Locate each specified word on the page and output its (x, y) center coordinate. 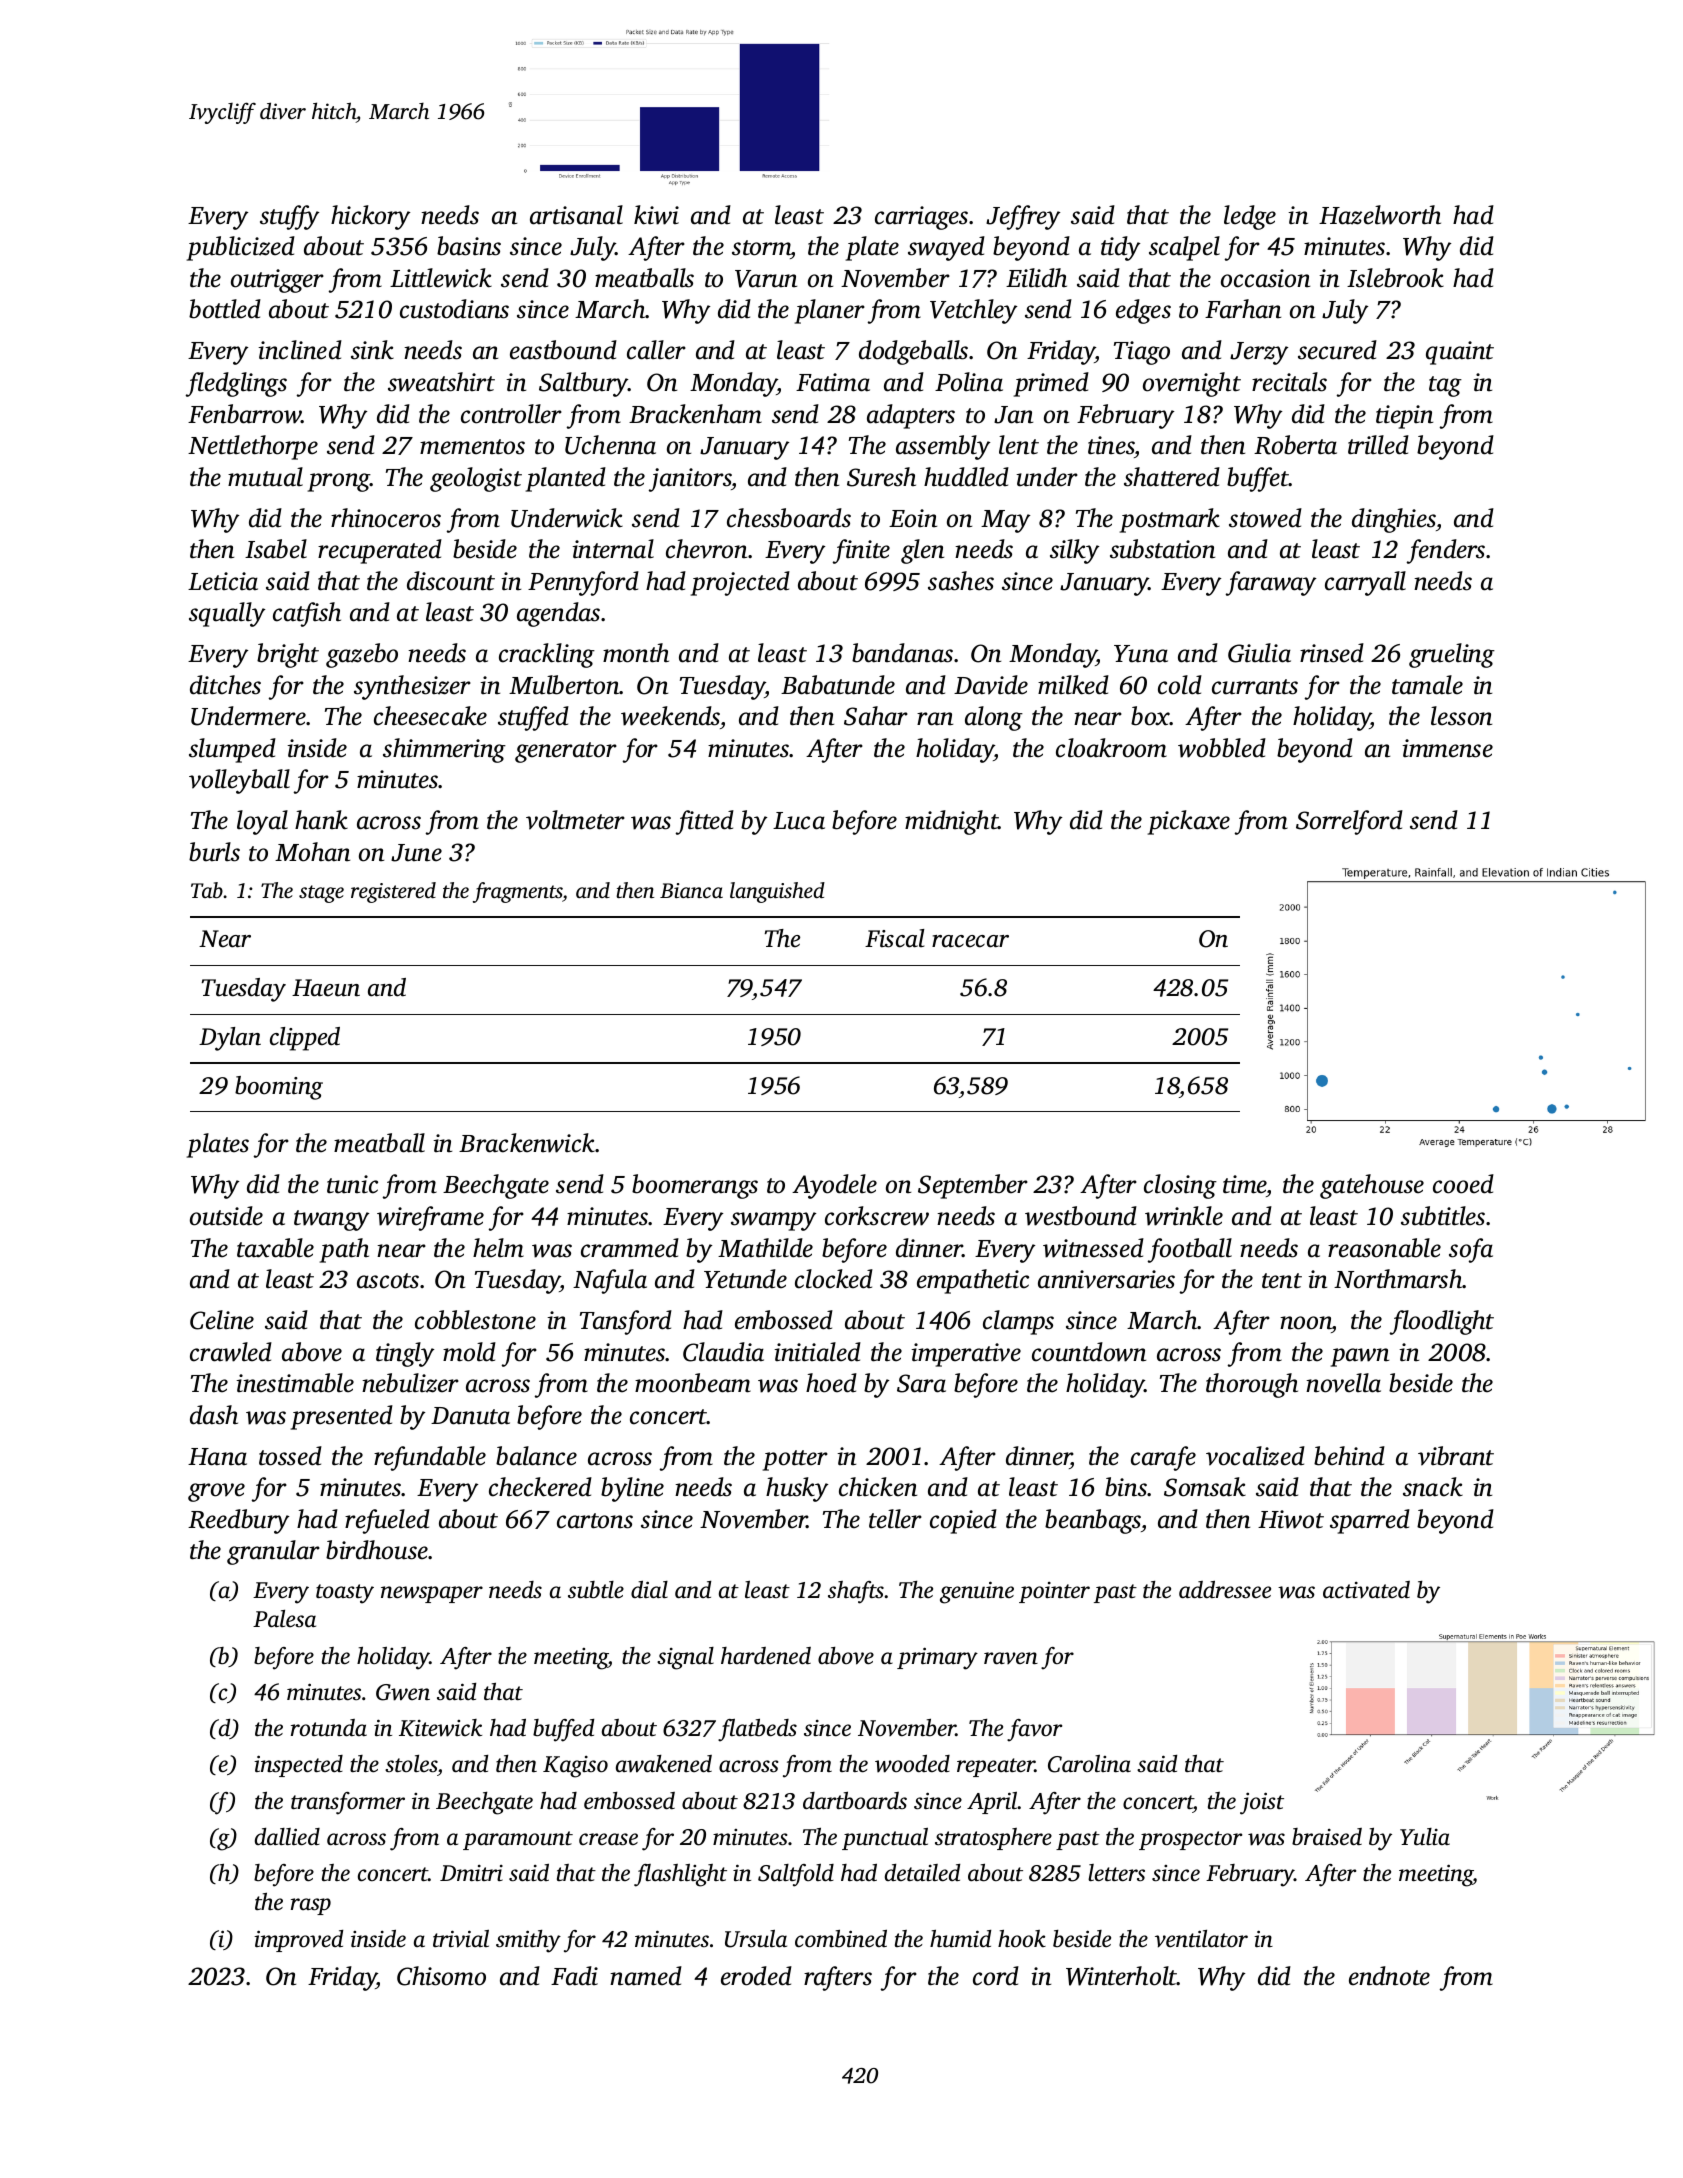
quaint (1460, 353)
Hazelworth (1380, 215)
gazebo (362, 655)
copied (963, 1521)
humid (960, 1938)
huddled (966, 477)
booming (279, 1088)
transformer (348, 1803)
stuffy (289, 217)
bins (1126, 1487)
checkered (540, 1487)
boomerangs (695, 1186)
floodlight (1442, 1322)
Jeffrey (1023, 217)
